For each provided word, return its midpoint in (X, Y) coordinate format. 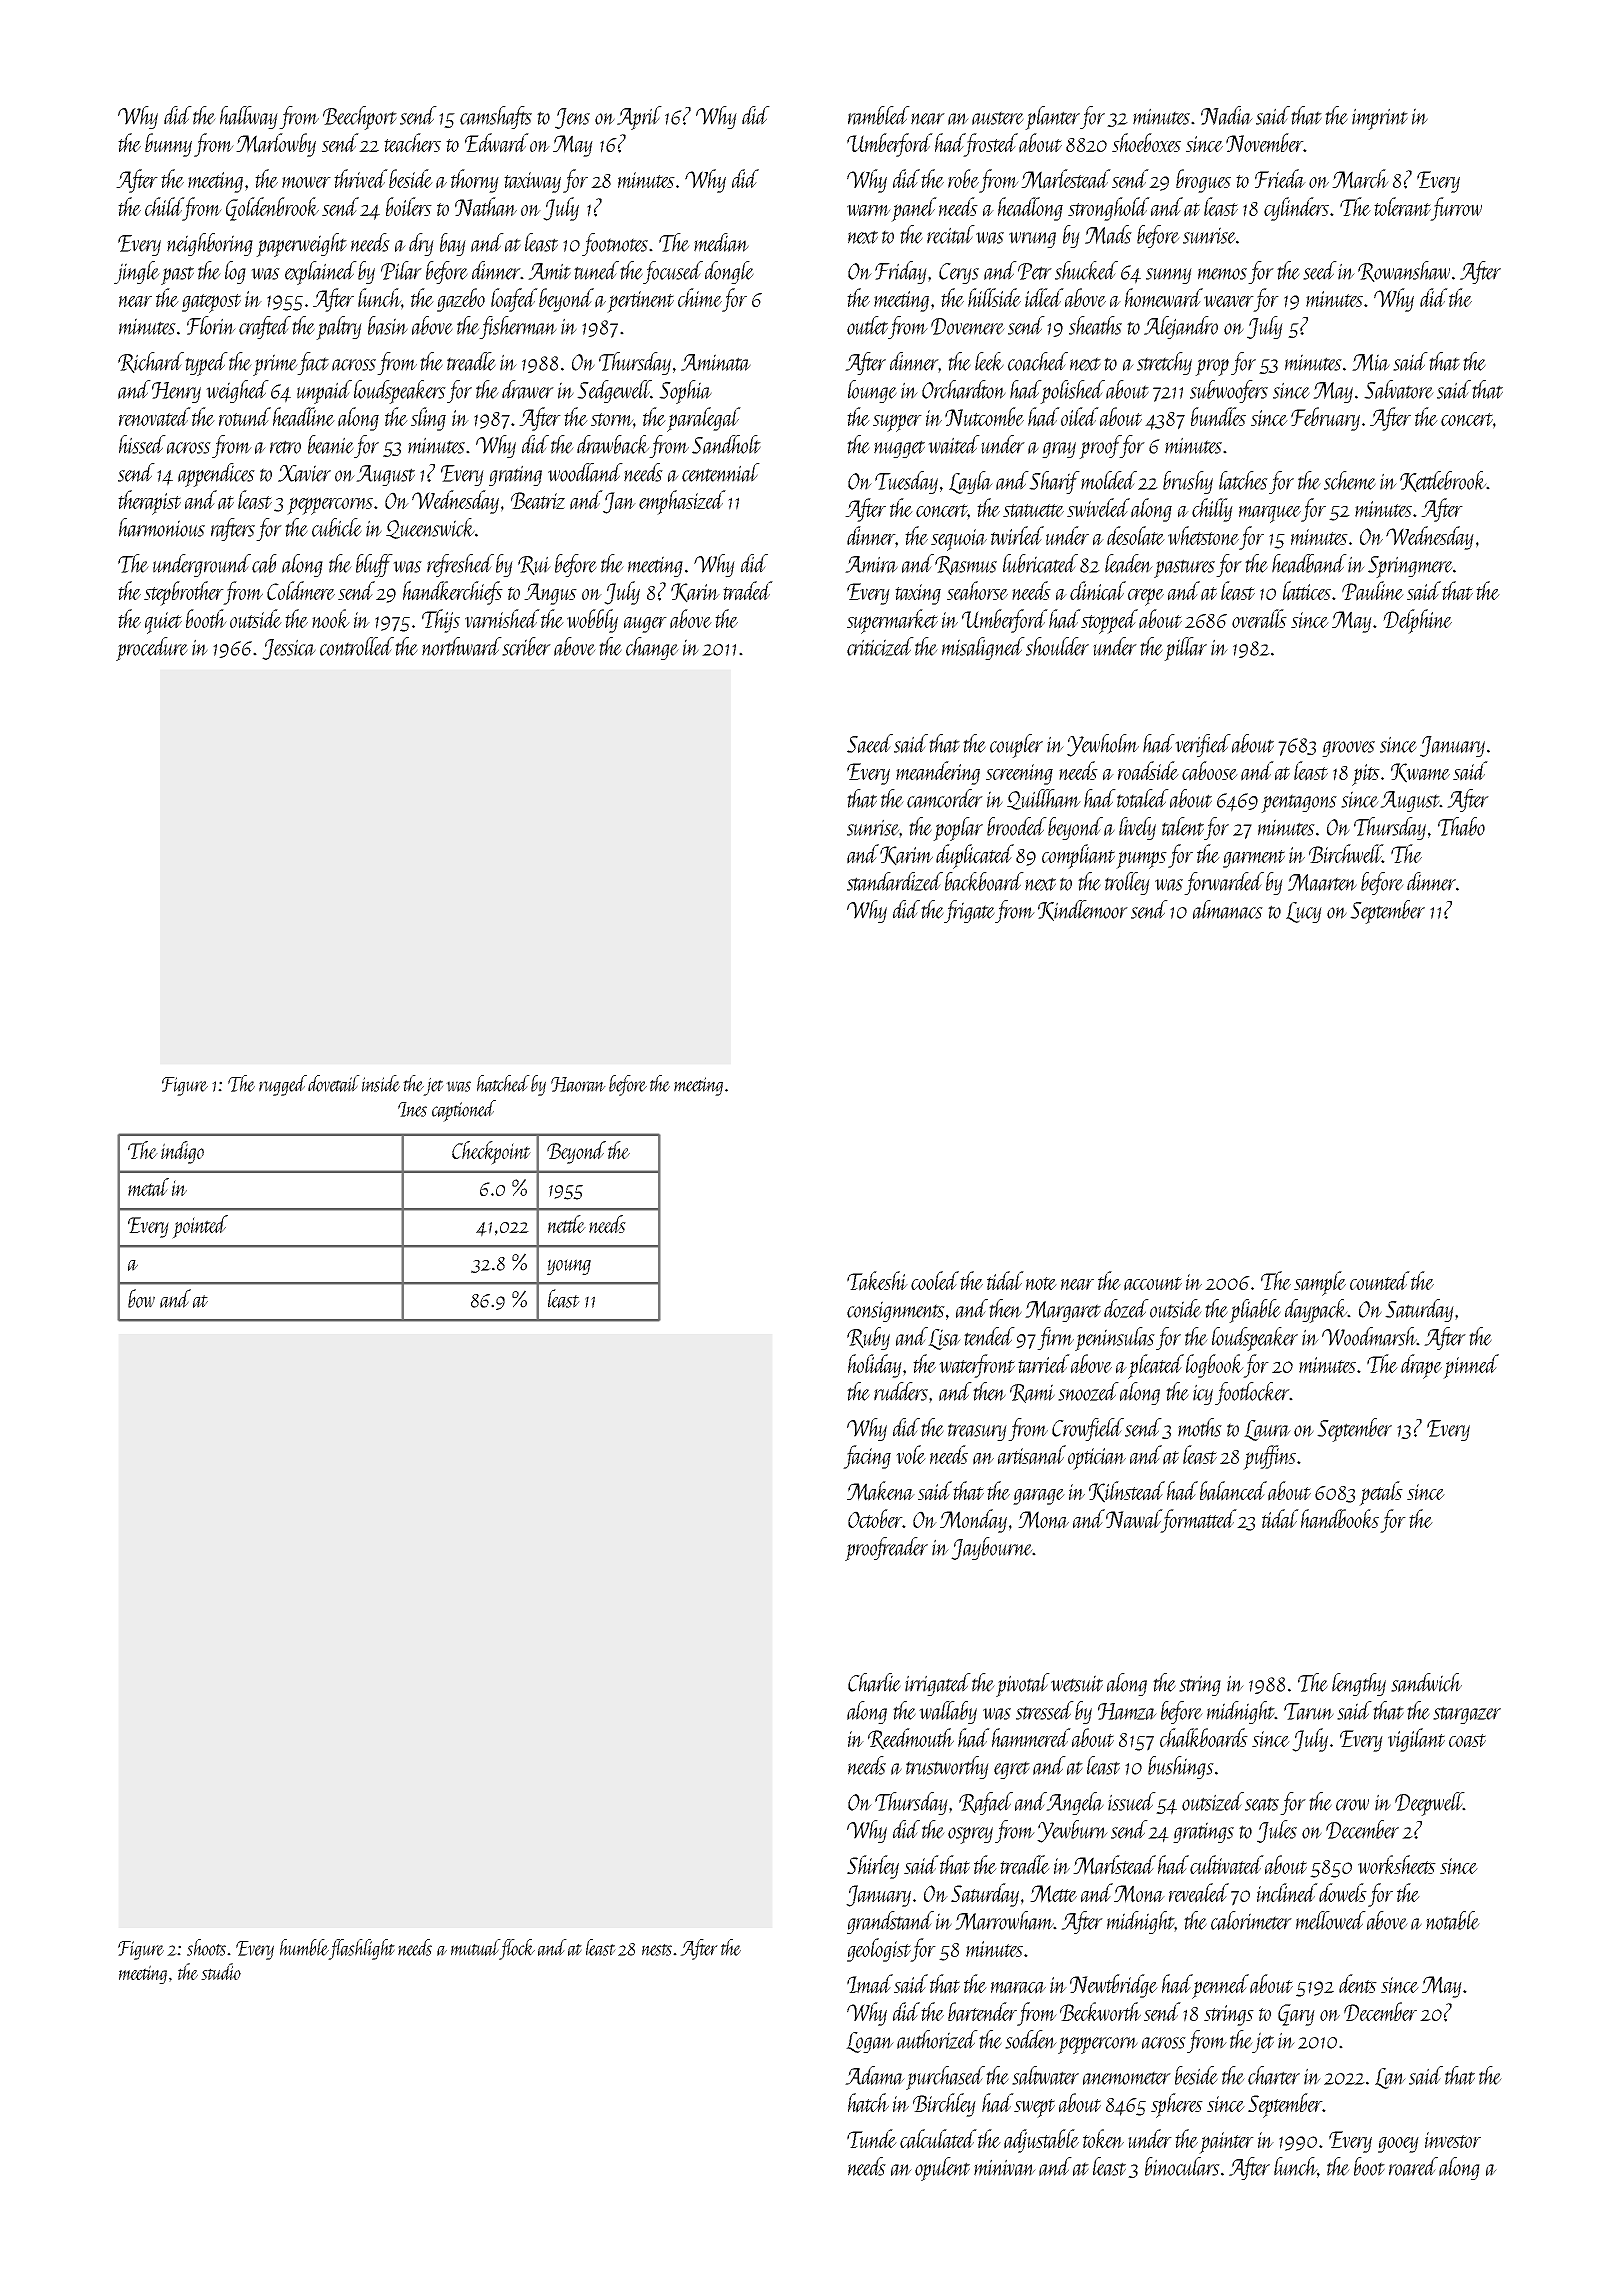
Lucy (1304, 912)
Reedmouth (911, 1739)
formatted (1199, 1521)
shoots (206, 1947)
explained (321, 273)
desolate (1136, 536)
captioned (464, 1111)
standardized (895, 881)
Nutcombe (984, 416)
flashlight (362, 1949)
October (875, 1518)
